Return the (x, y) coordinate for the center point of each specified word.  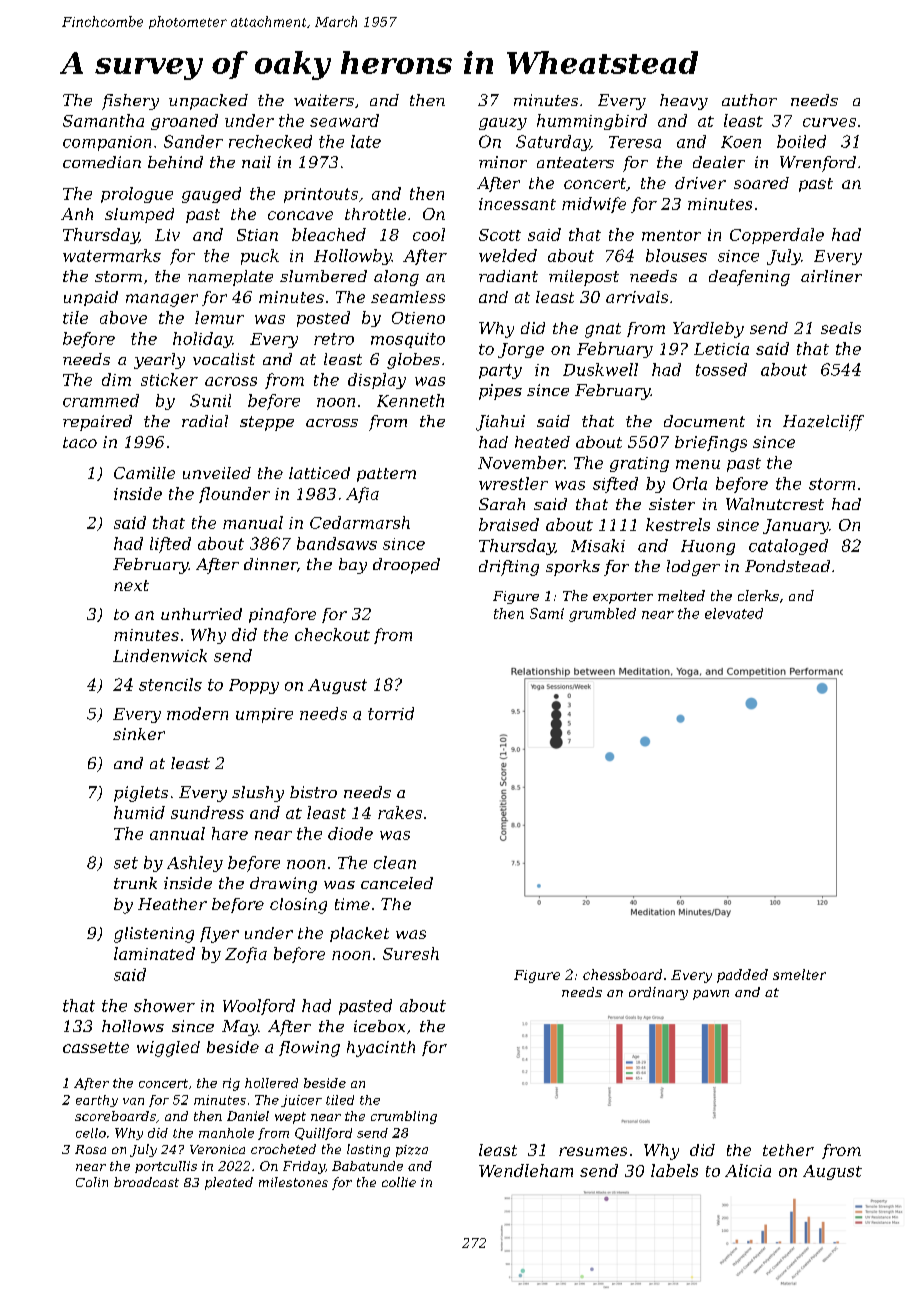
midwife (594, 205)
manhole (226, 1133)
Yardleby (708, 330)
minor (503, 162)
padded (742, 976)
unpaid (91, 298)
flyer (219, 935)
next (131, 585)
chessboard (622, 974)
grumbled (602, 615)
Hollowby (353, 257)
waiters (324, 100)
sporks (573, 568)
